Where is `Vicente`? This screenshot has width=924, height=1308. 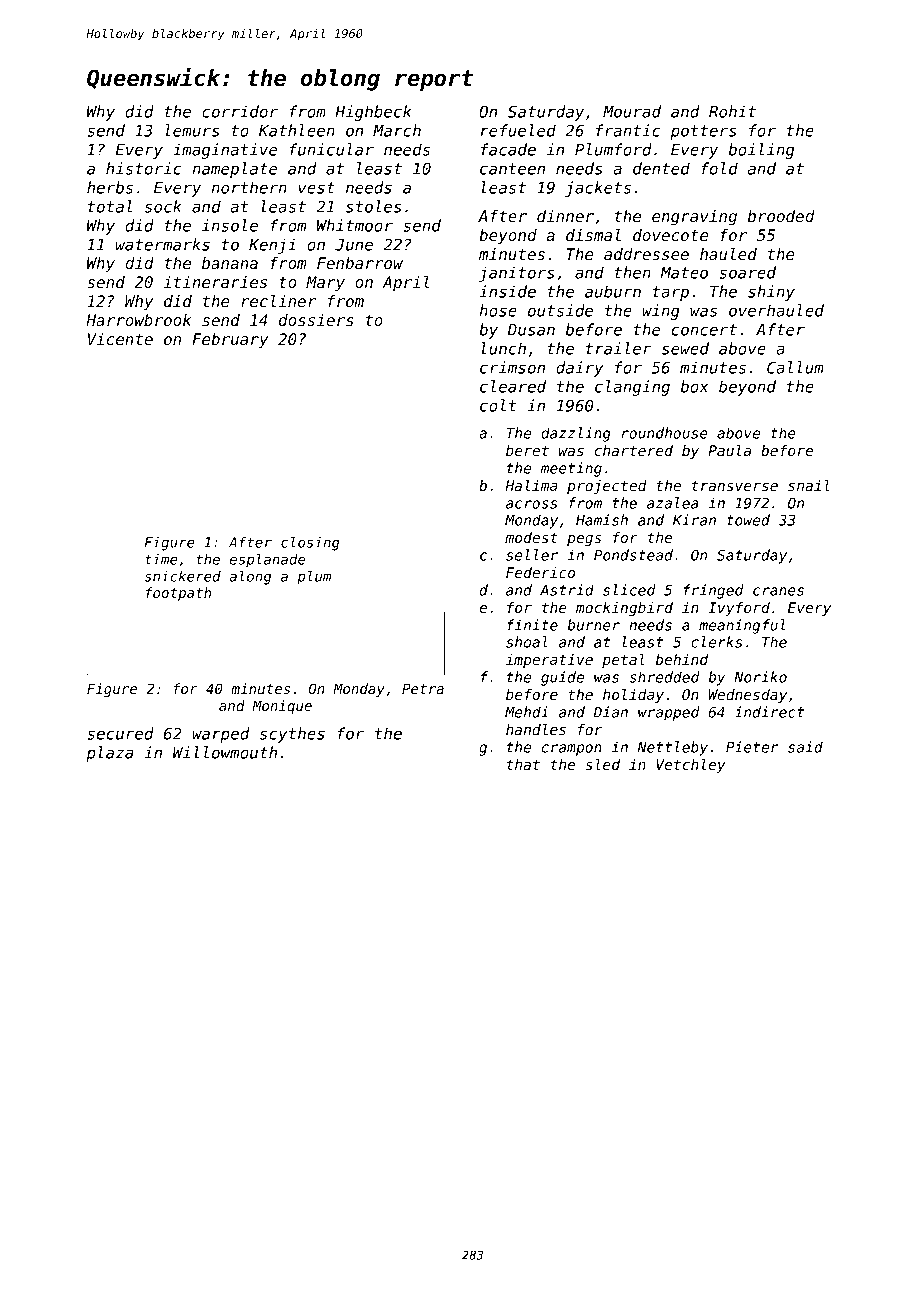 Vicente is located at coordinates (120, 339).
